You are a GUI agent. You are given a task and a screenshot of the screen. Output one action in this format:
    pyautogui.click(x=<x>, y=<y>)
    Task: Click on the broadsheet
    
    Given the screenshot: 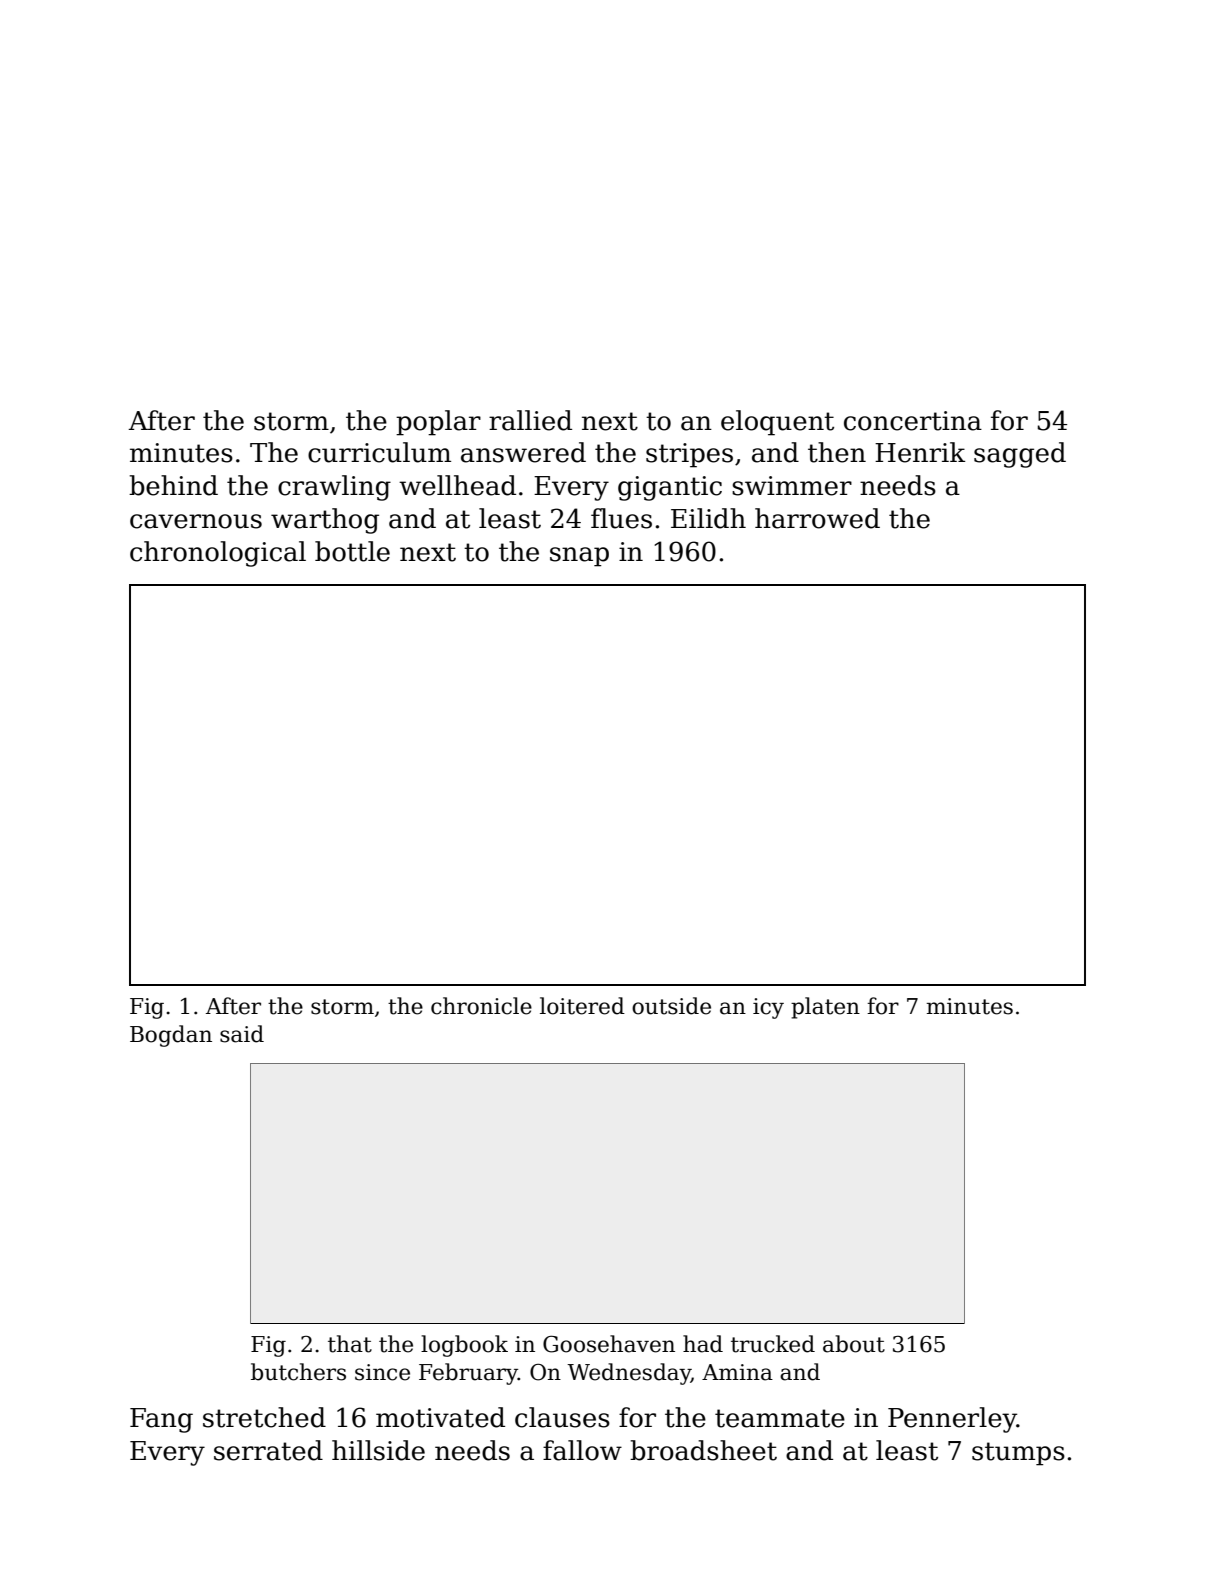 What is the action you would take?
    pyautogui.click(x=703, y=1450)
